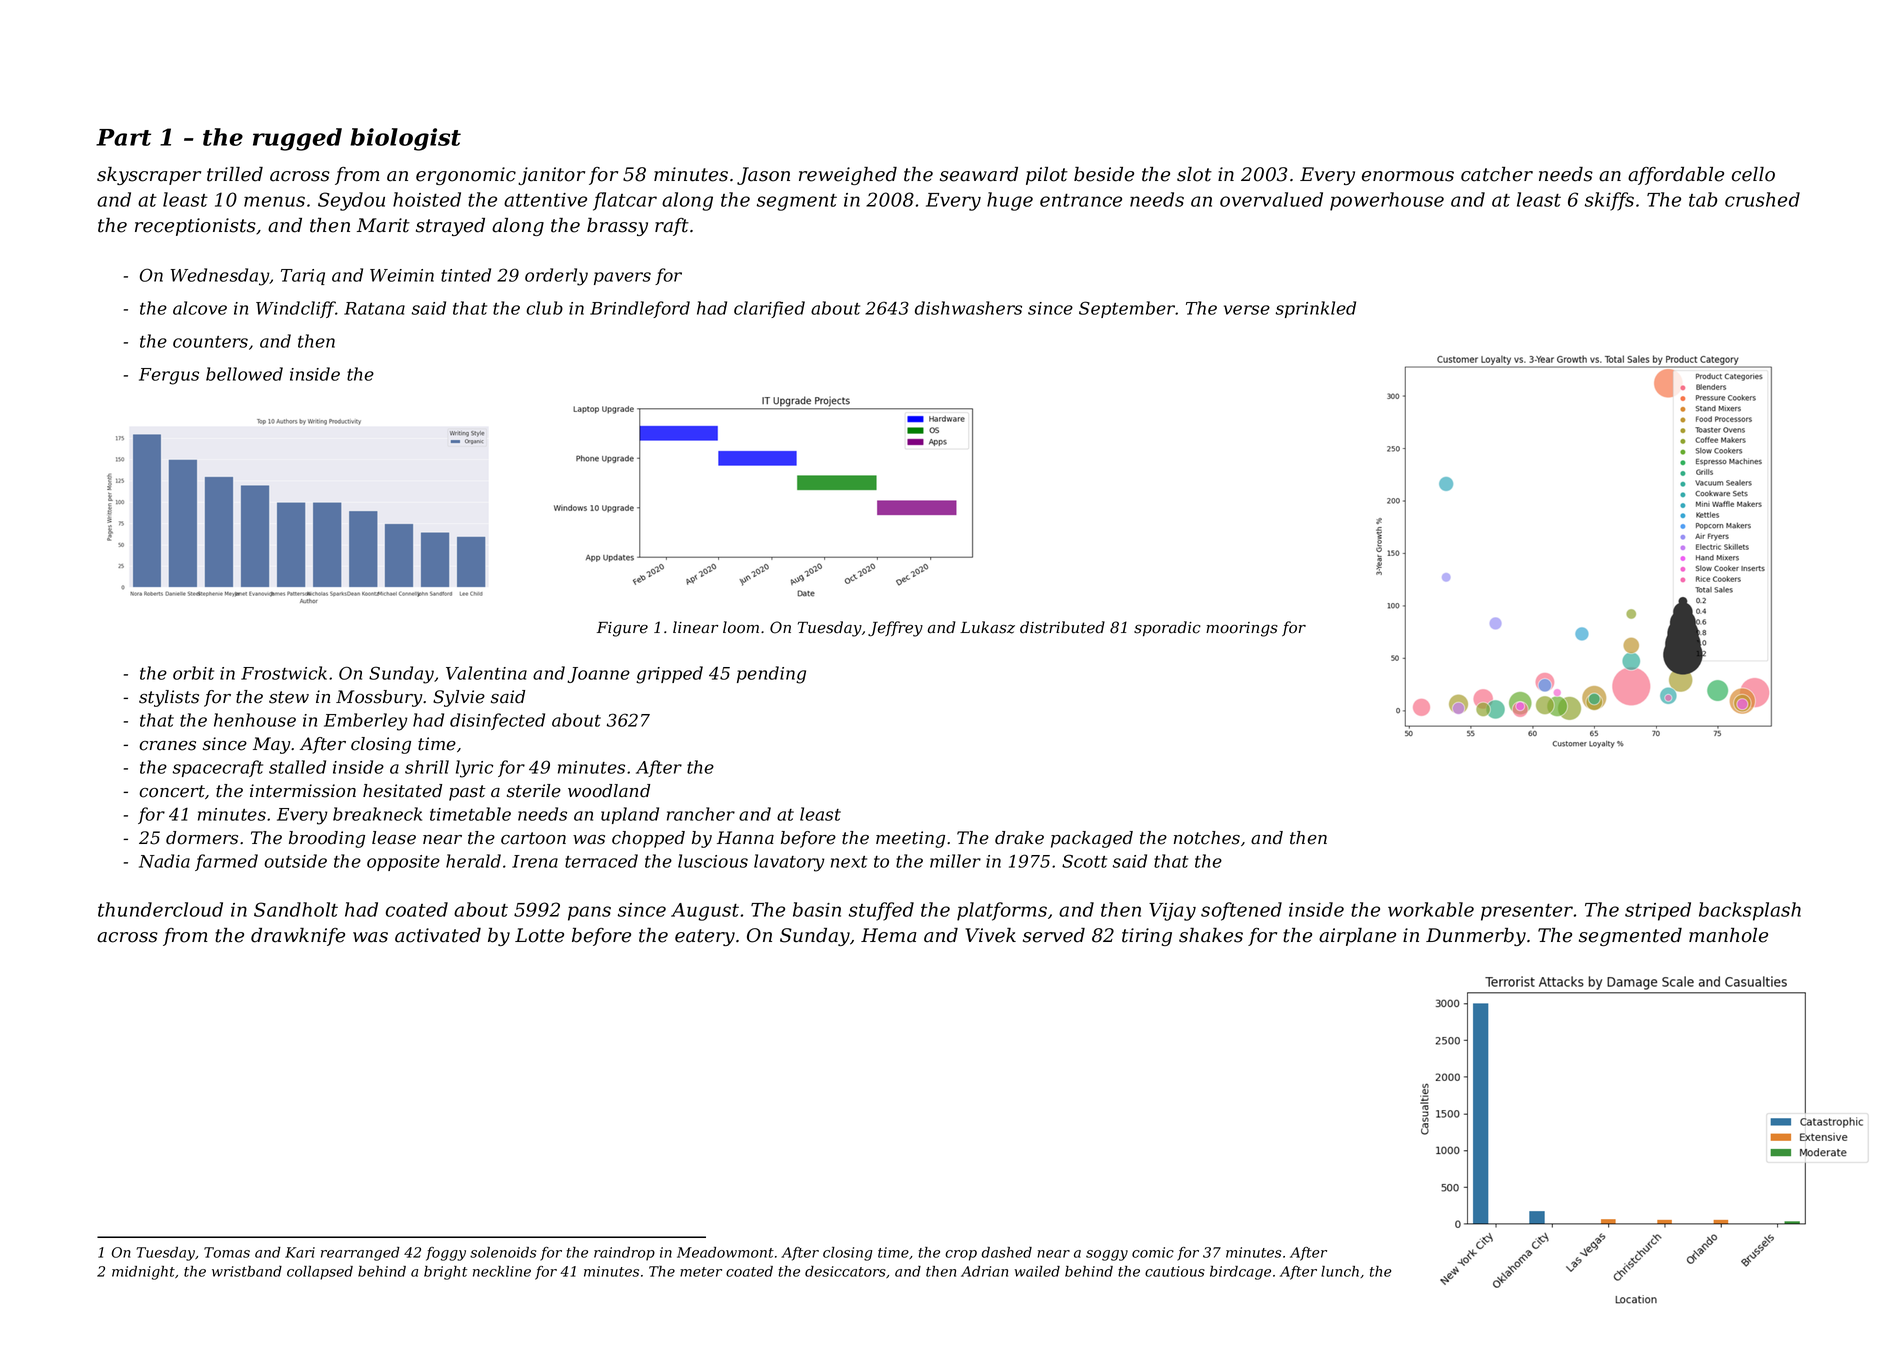 Image resolution: width=1902 pixels, height=1345 pixels. Describe the element at coordinates (848, 176) in the screenshot. I see `reweighed` at that location.
